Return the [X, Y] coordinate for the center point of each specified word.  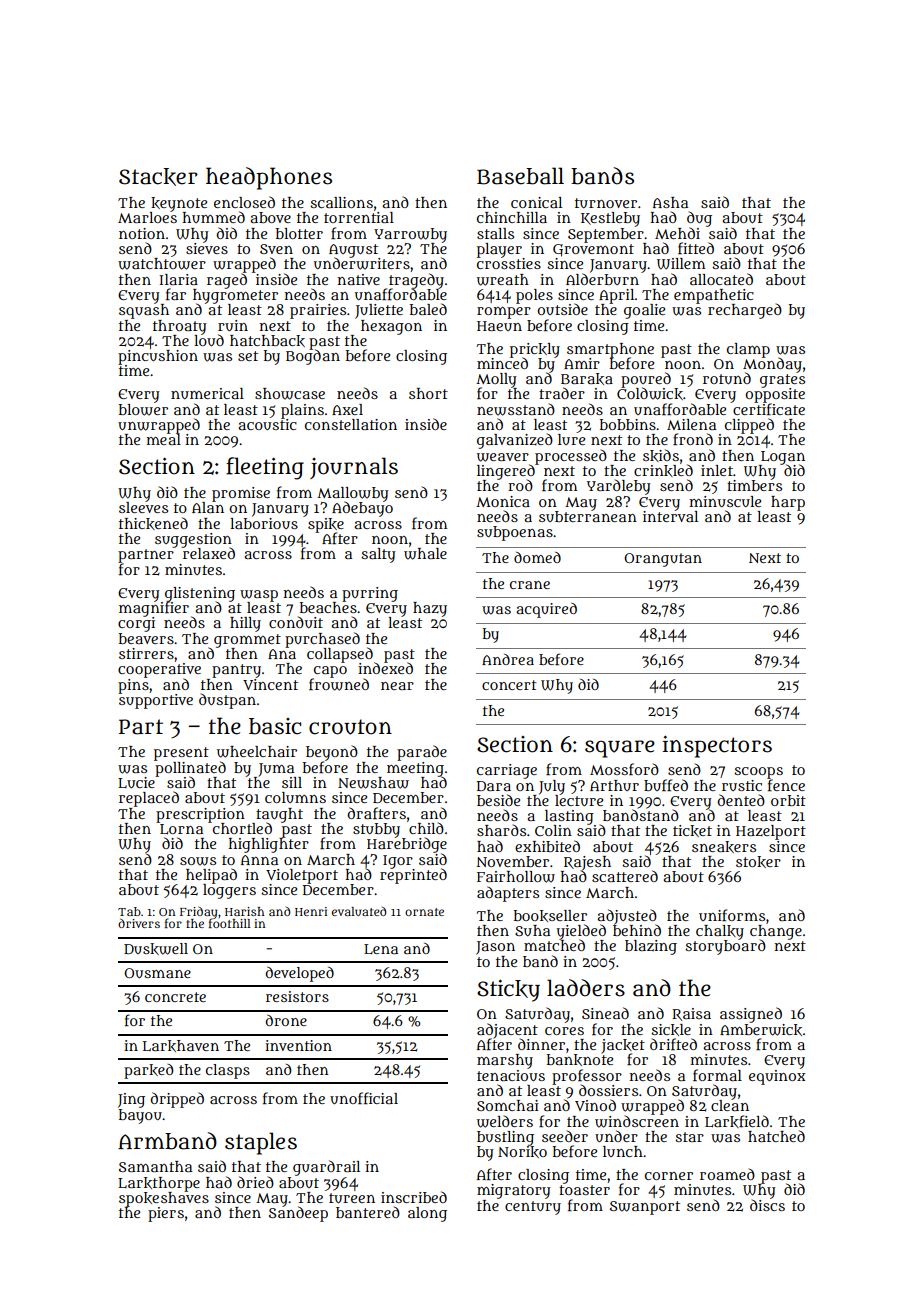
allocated [721, 279]
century [533, 1208]
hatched [776, 1136]
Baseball [520, 176]
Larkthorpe [159, 1184]
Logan [783, 457]
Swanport [645, 1208]
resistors [297, 996]
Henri [311, 911]
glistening [200, 594]
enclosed [244, 202]
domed [537, 557]
